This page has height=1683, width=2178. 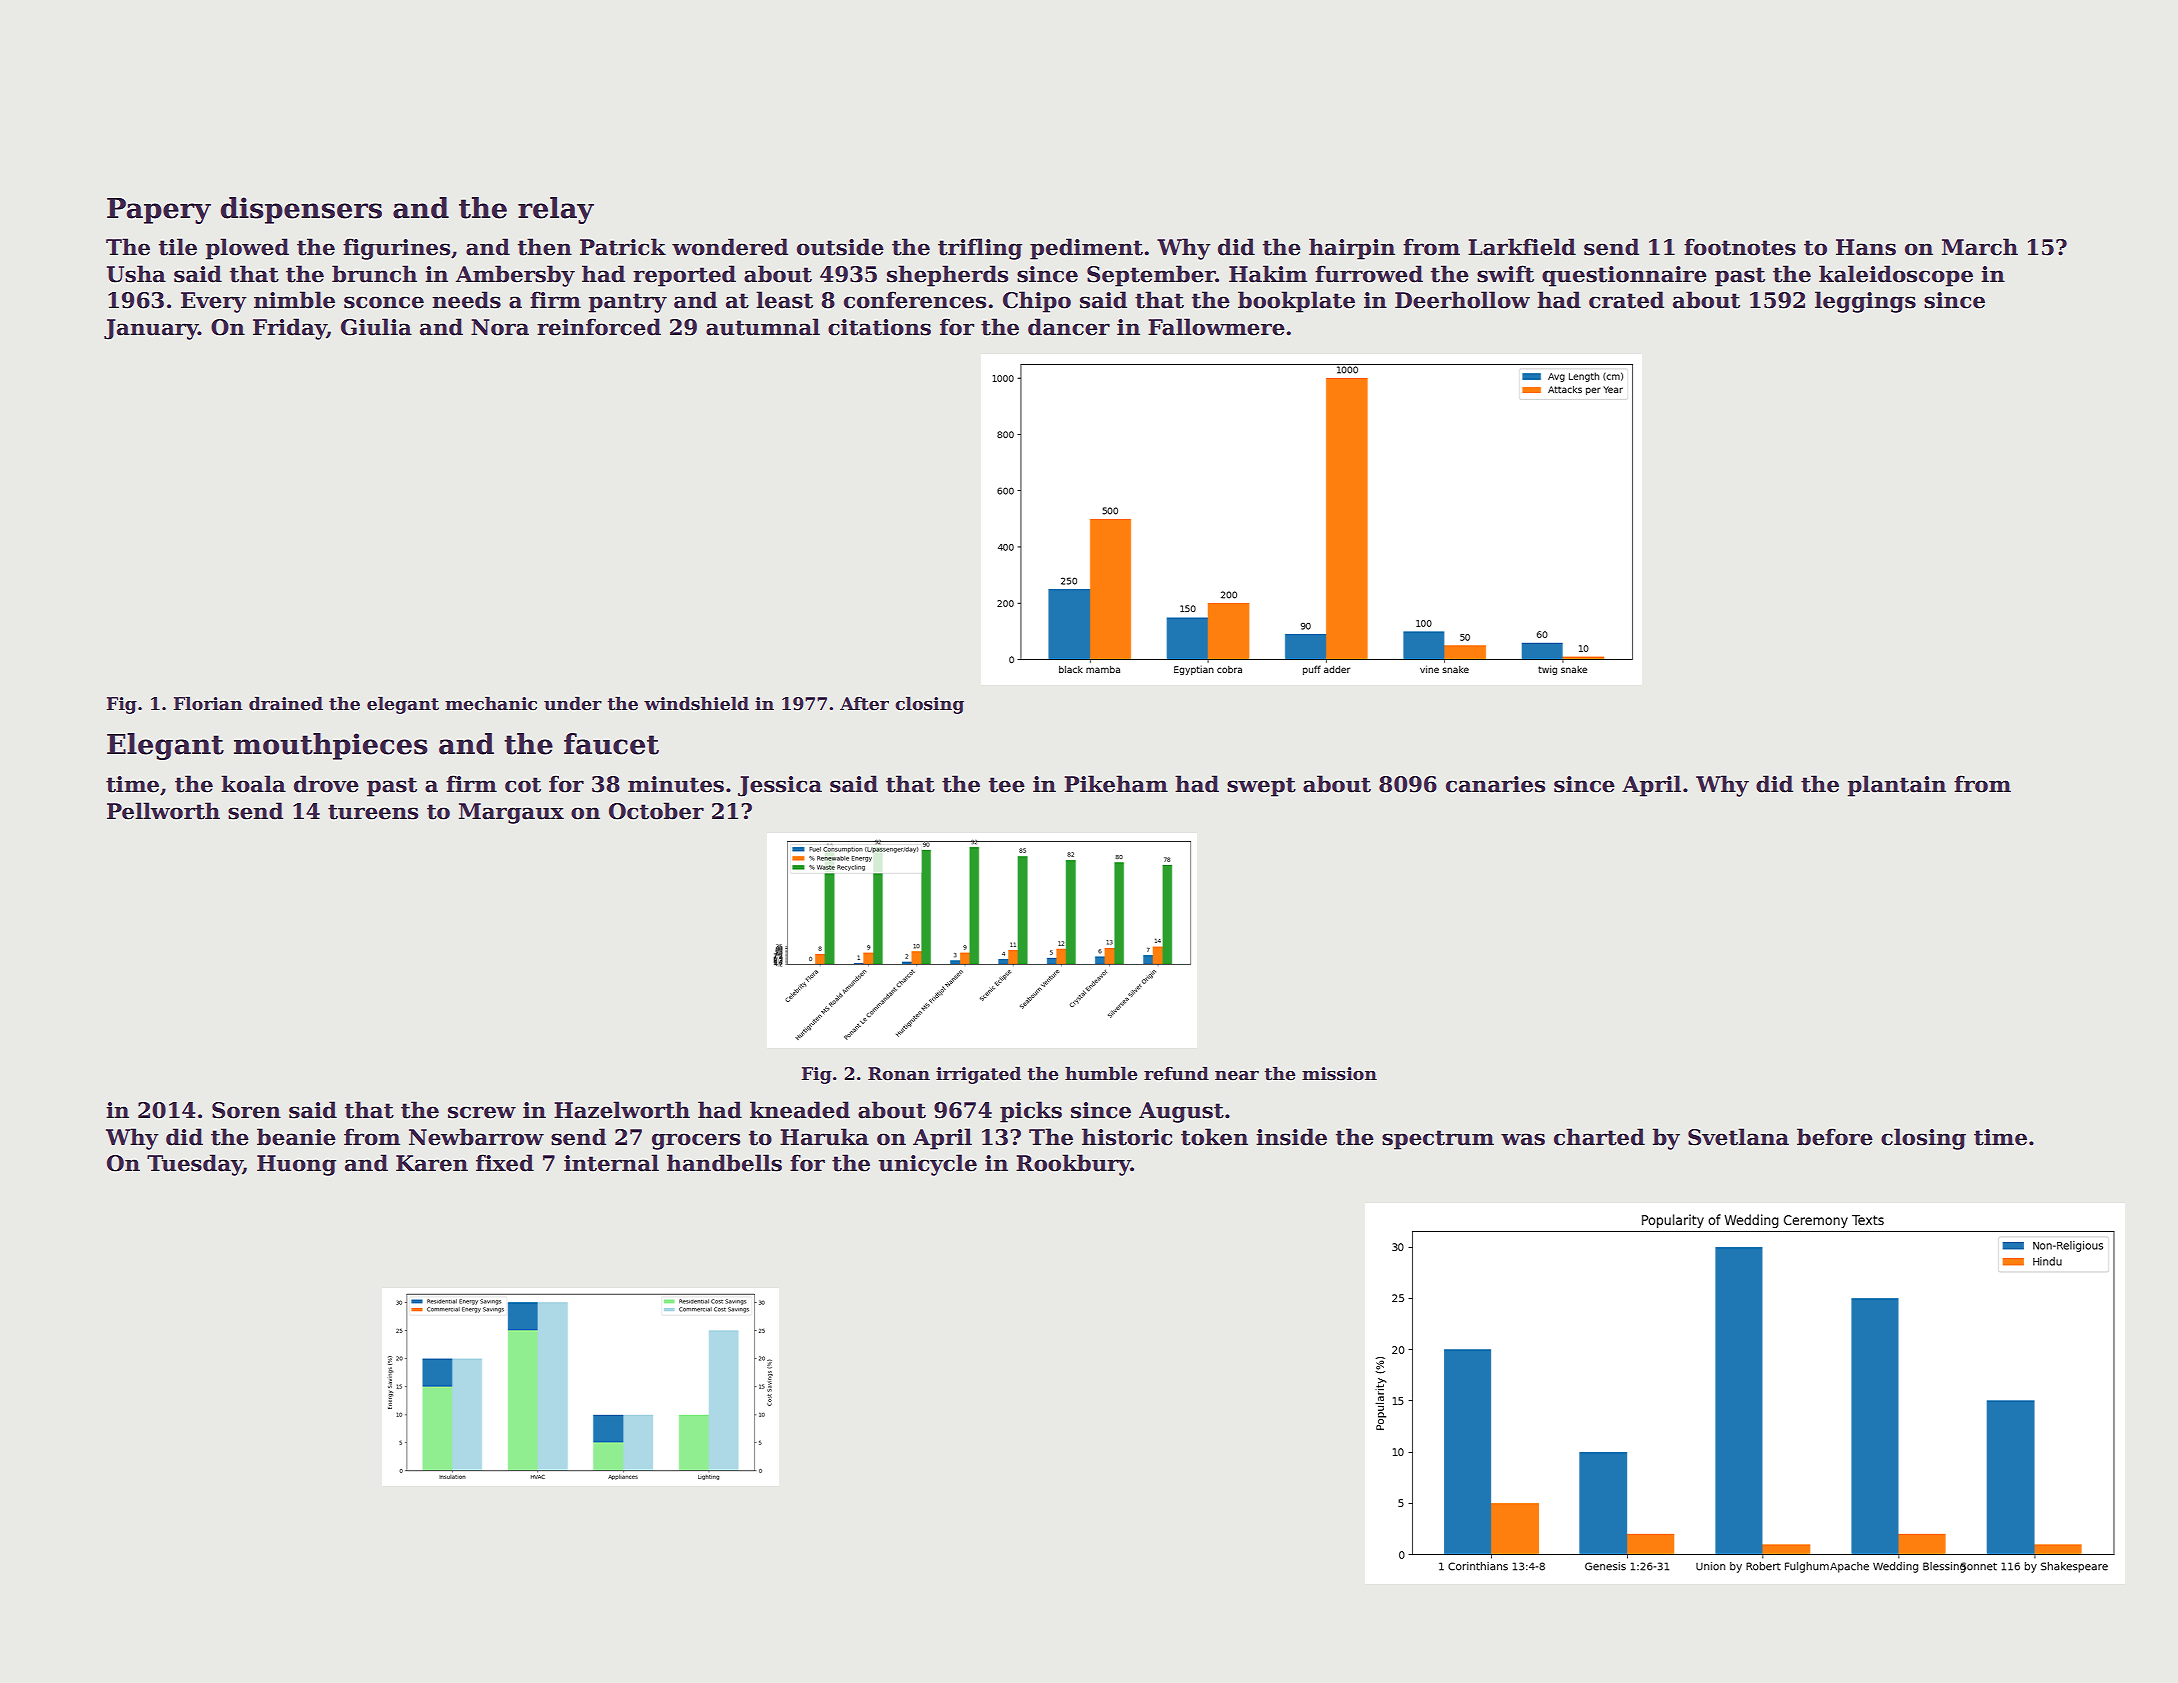 I want to click on citations, so click(x=879, y=327).
